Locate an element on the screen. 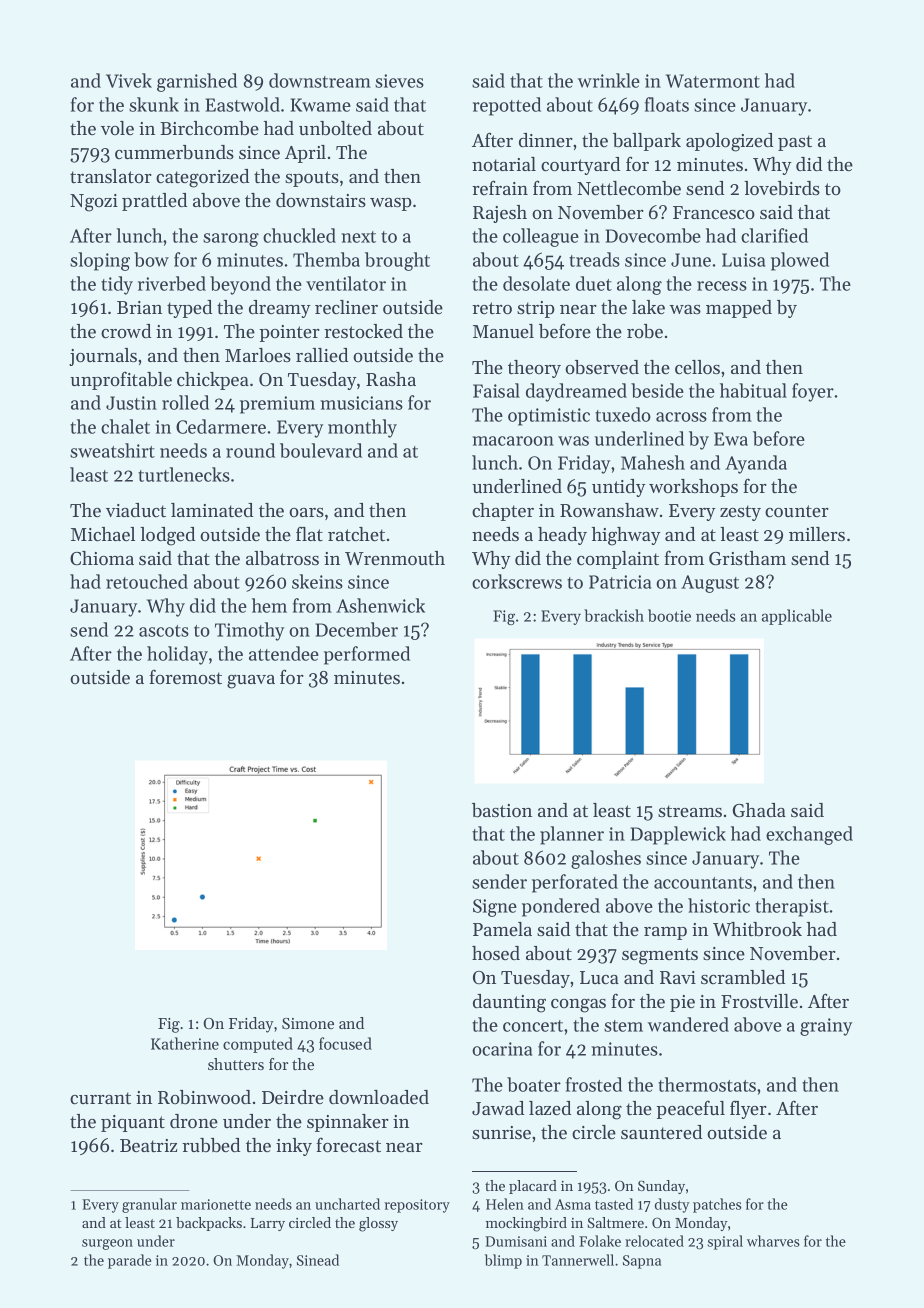 The image size is (924, 1308). albatross is located at coordinates (282, 558).
